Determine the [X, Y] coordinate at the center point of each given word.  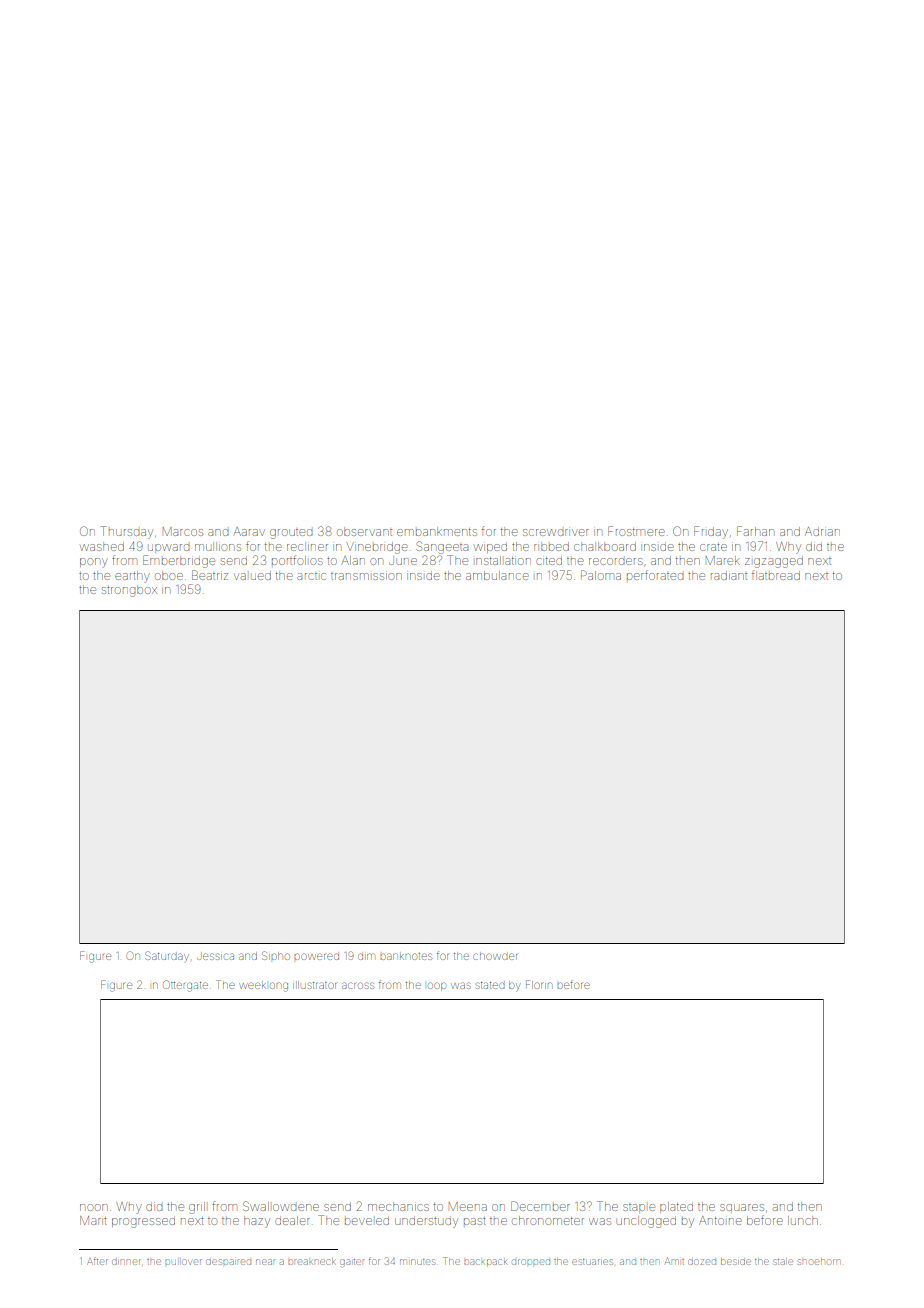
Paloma [601, 575]
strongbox [129, 591]
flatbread [776, 575]
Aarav [249, 531]
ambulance [497, 575]
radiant [729, 575]
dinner [126, 1262]
